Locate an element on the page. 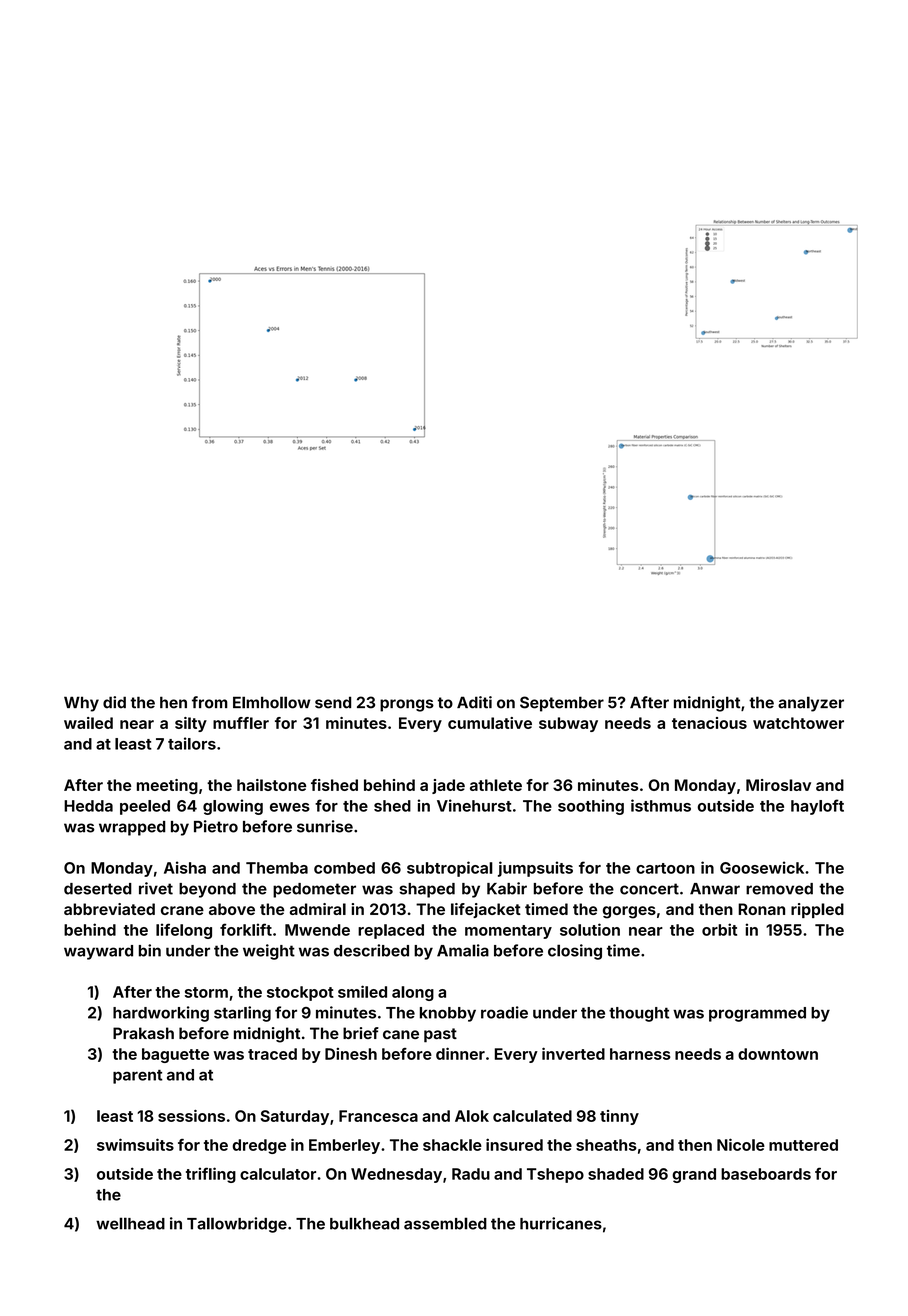  Tallowbridge is located at coordinates (237, 1225).
